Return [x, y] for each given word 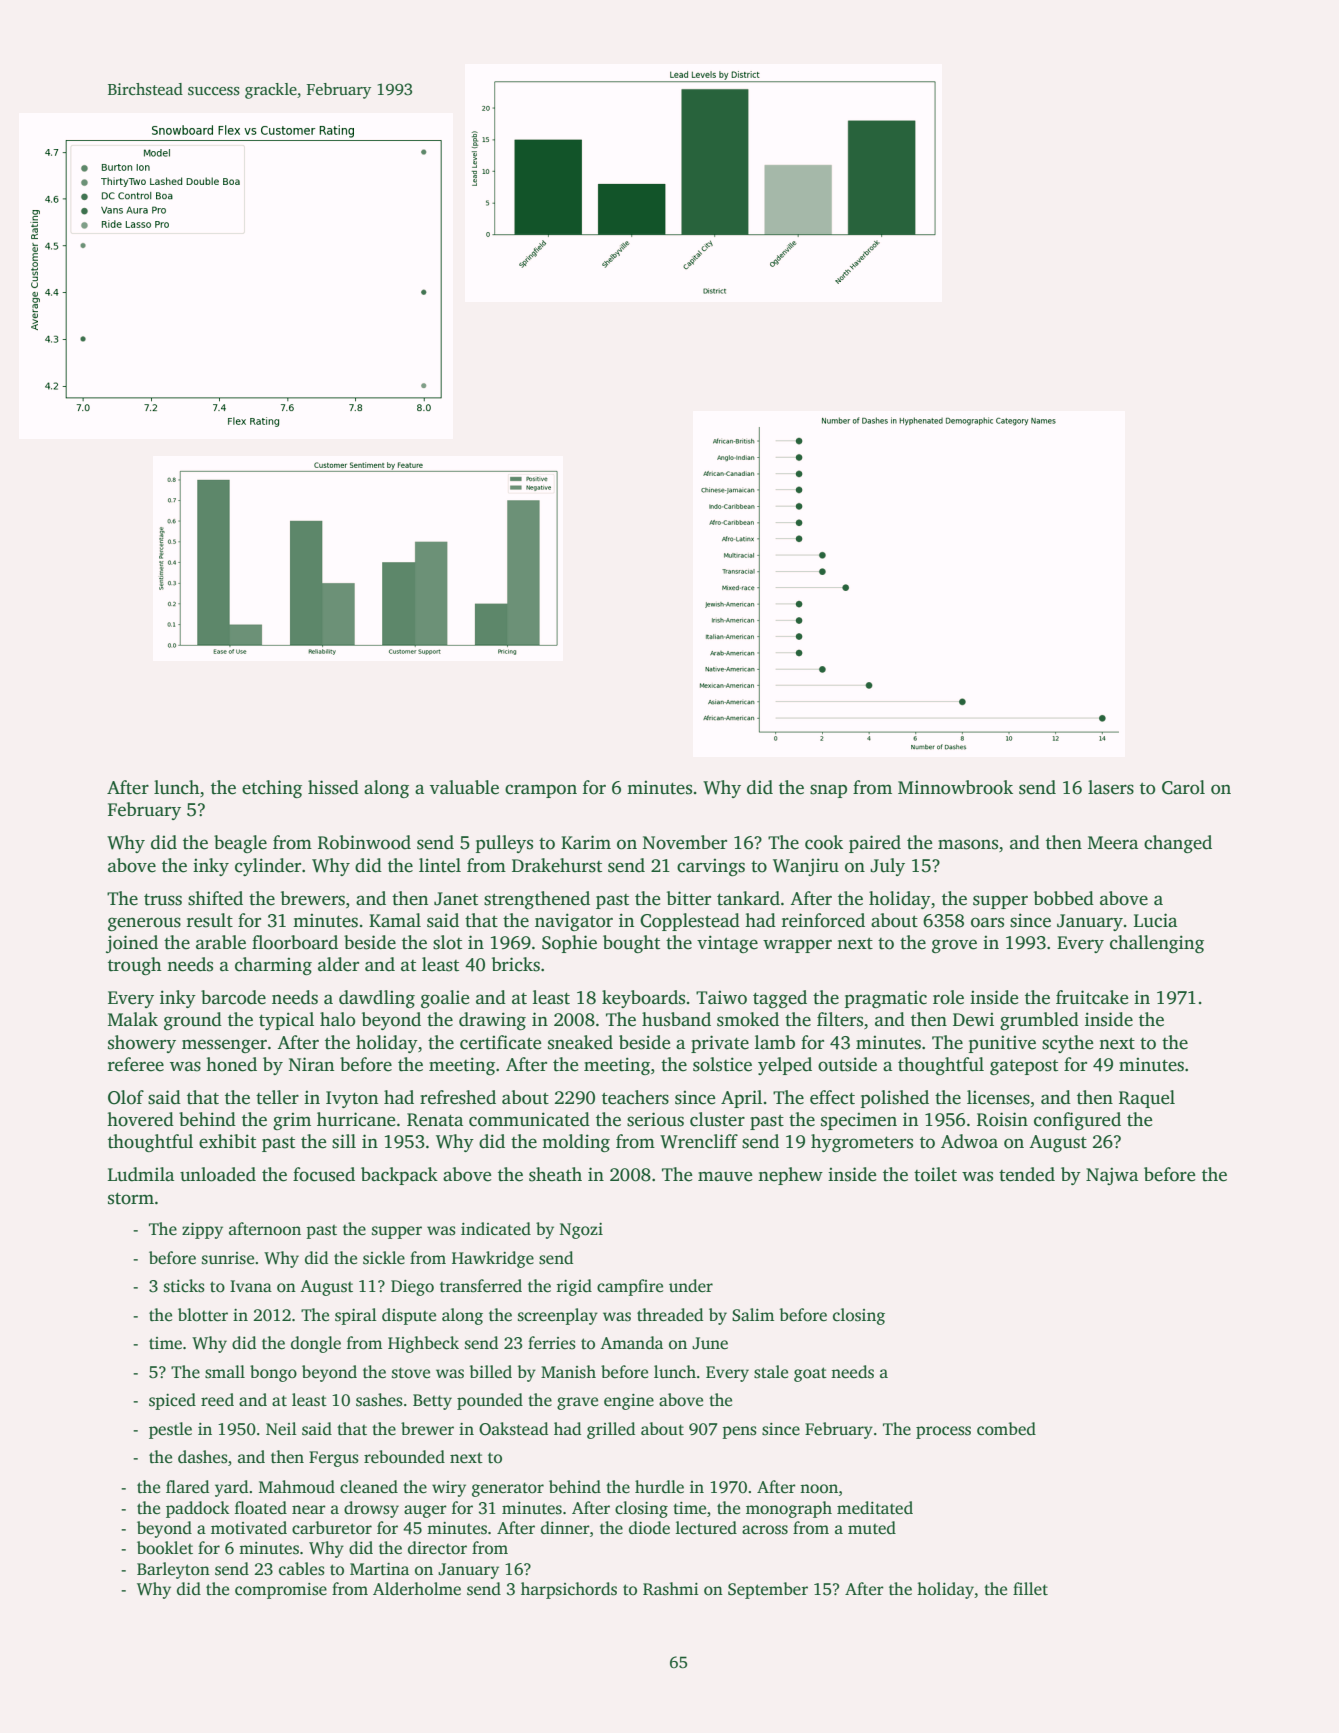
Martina [379, 1569]
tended [1027, 1174]
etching [272, 789]
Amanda [631, 1342]
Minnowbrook [955, 787]
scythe [1067, 1044]
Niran [311, 1064]
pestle [170, 1430]
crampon [541, 791]
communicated [529, 1119]
